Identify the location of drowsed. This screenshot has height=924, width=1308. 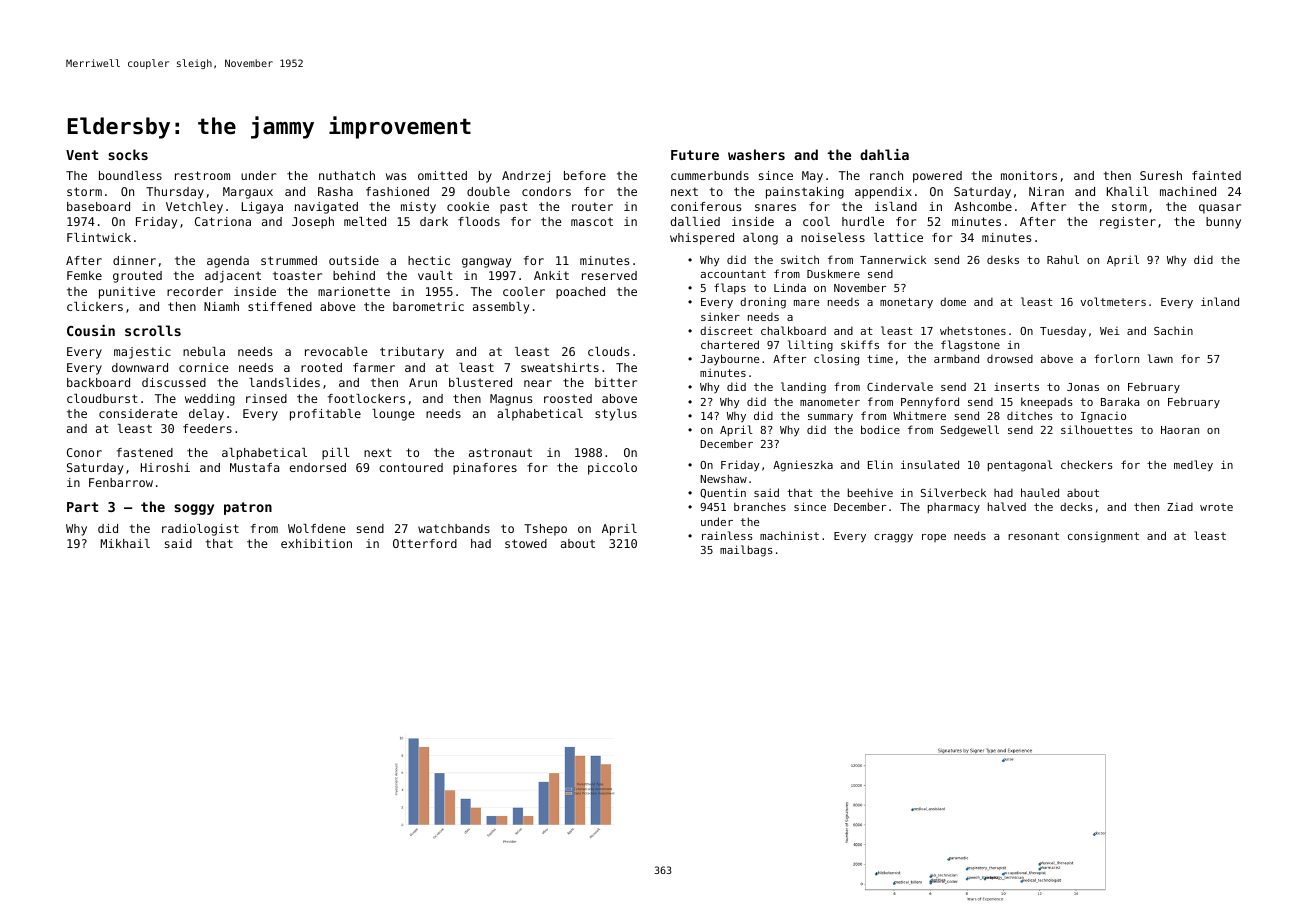
(1010, 359).
